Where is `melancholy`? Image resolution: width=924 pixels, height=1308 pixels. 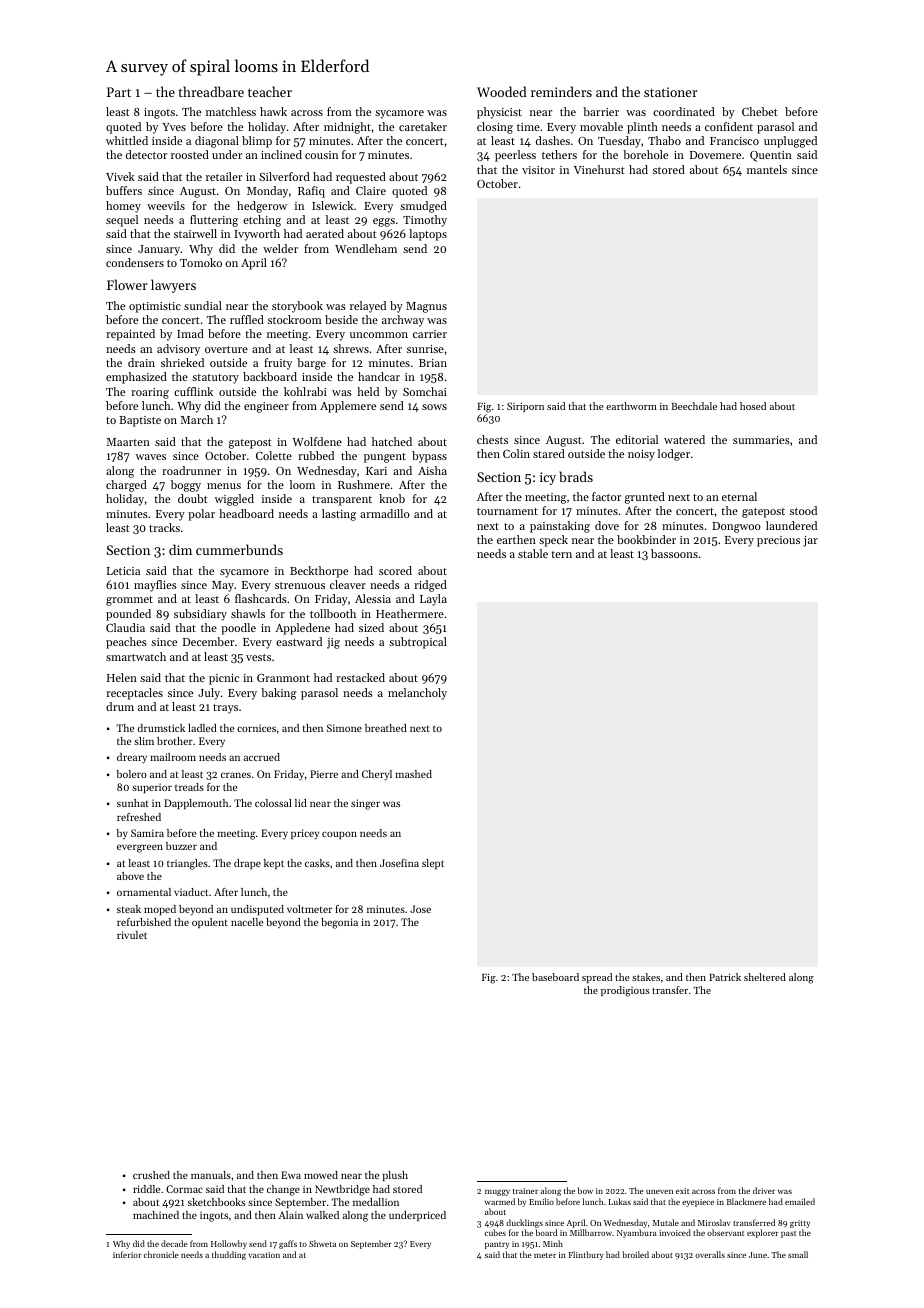
melancholy is located at coordinates (417, 694).
